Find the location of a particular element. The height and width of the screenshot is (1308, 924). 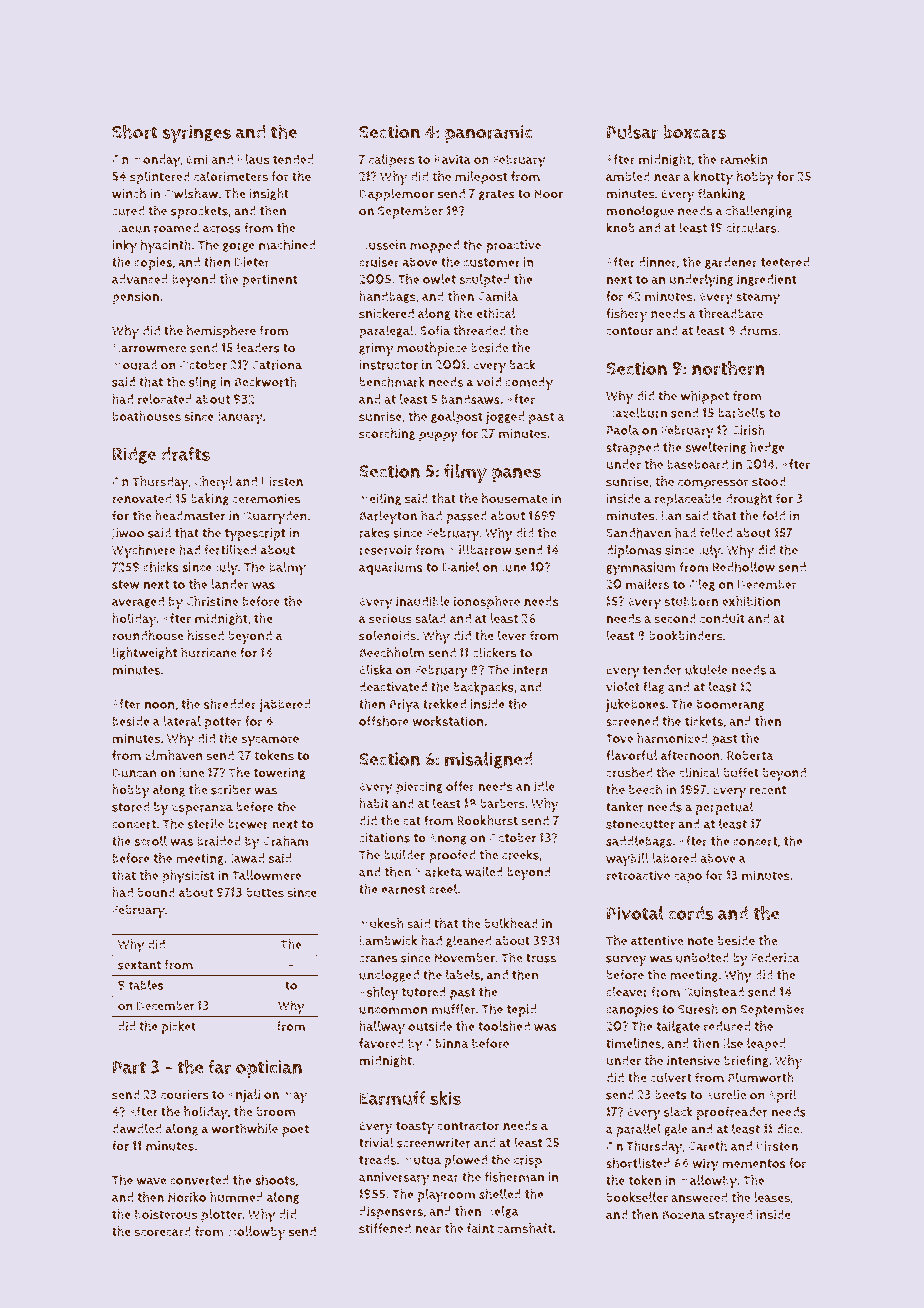

Part is located at coordinates (129, 1067).
